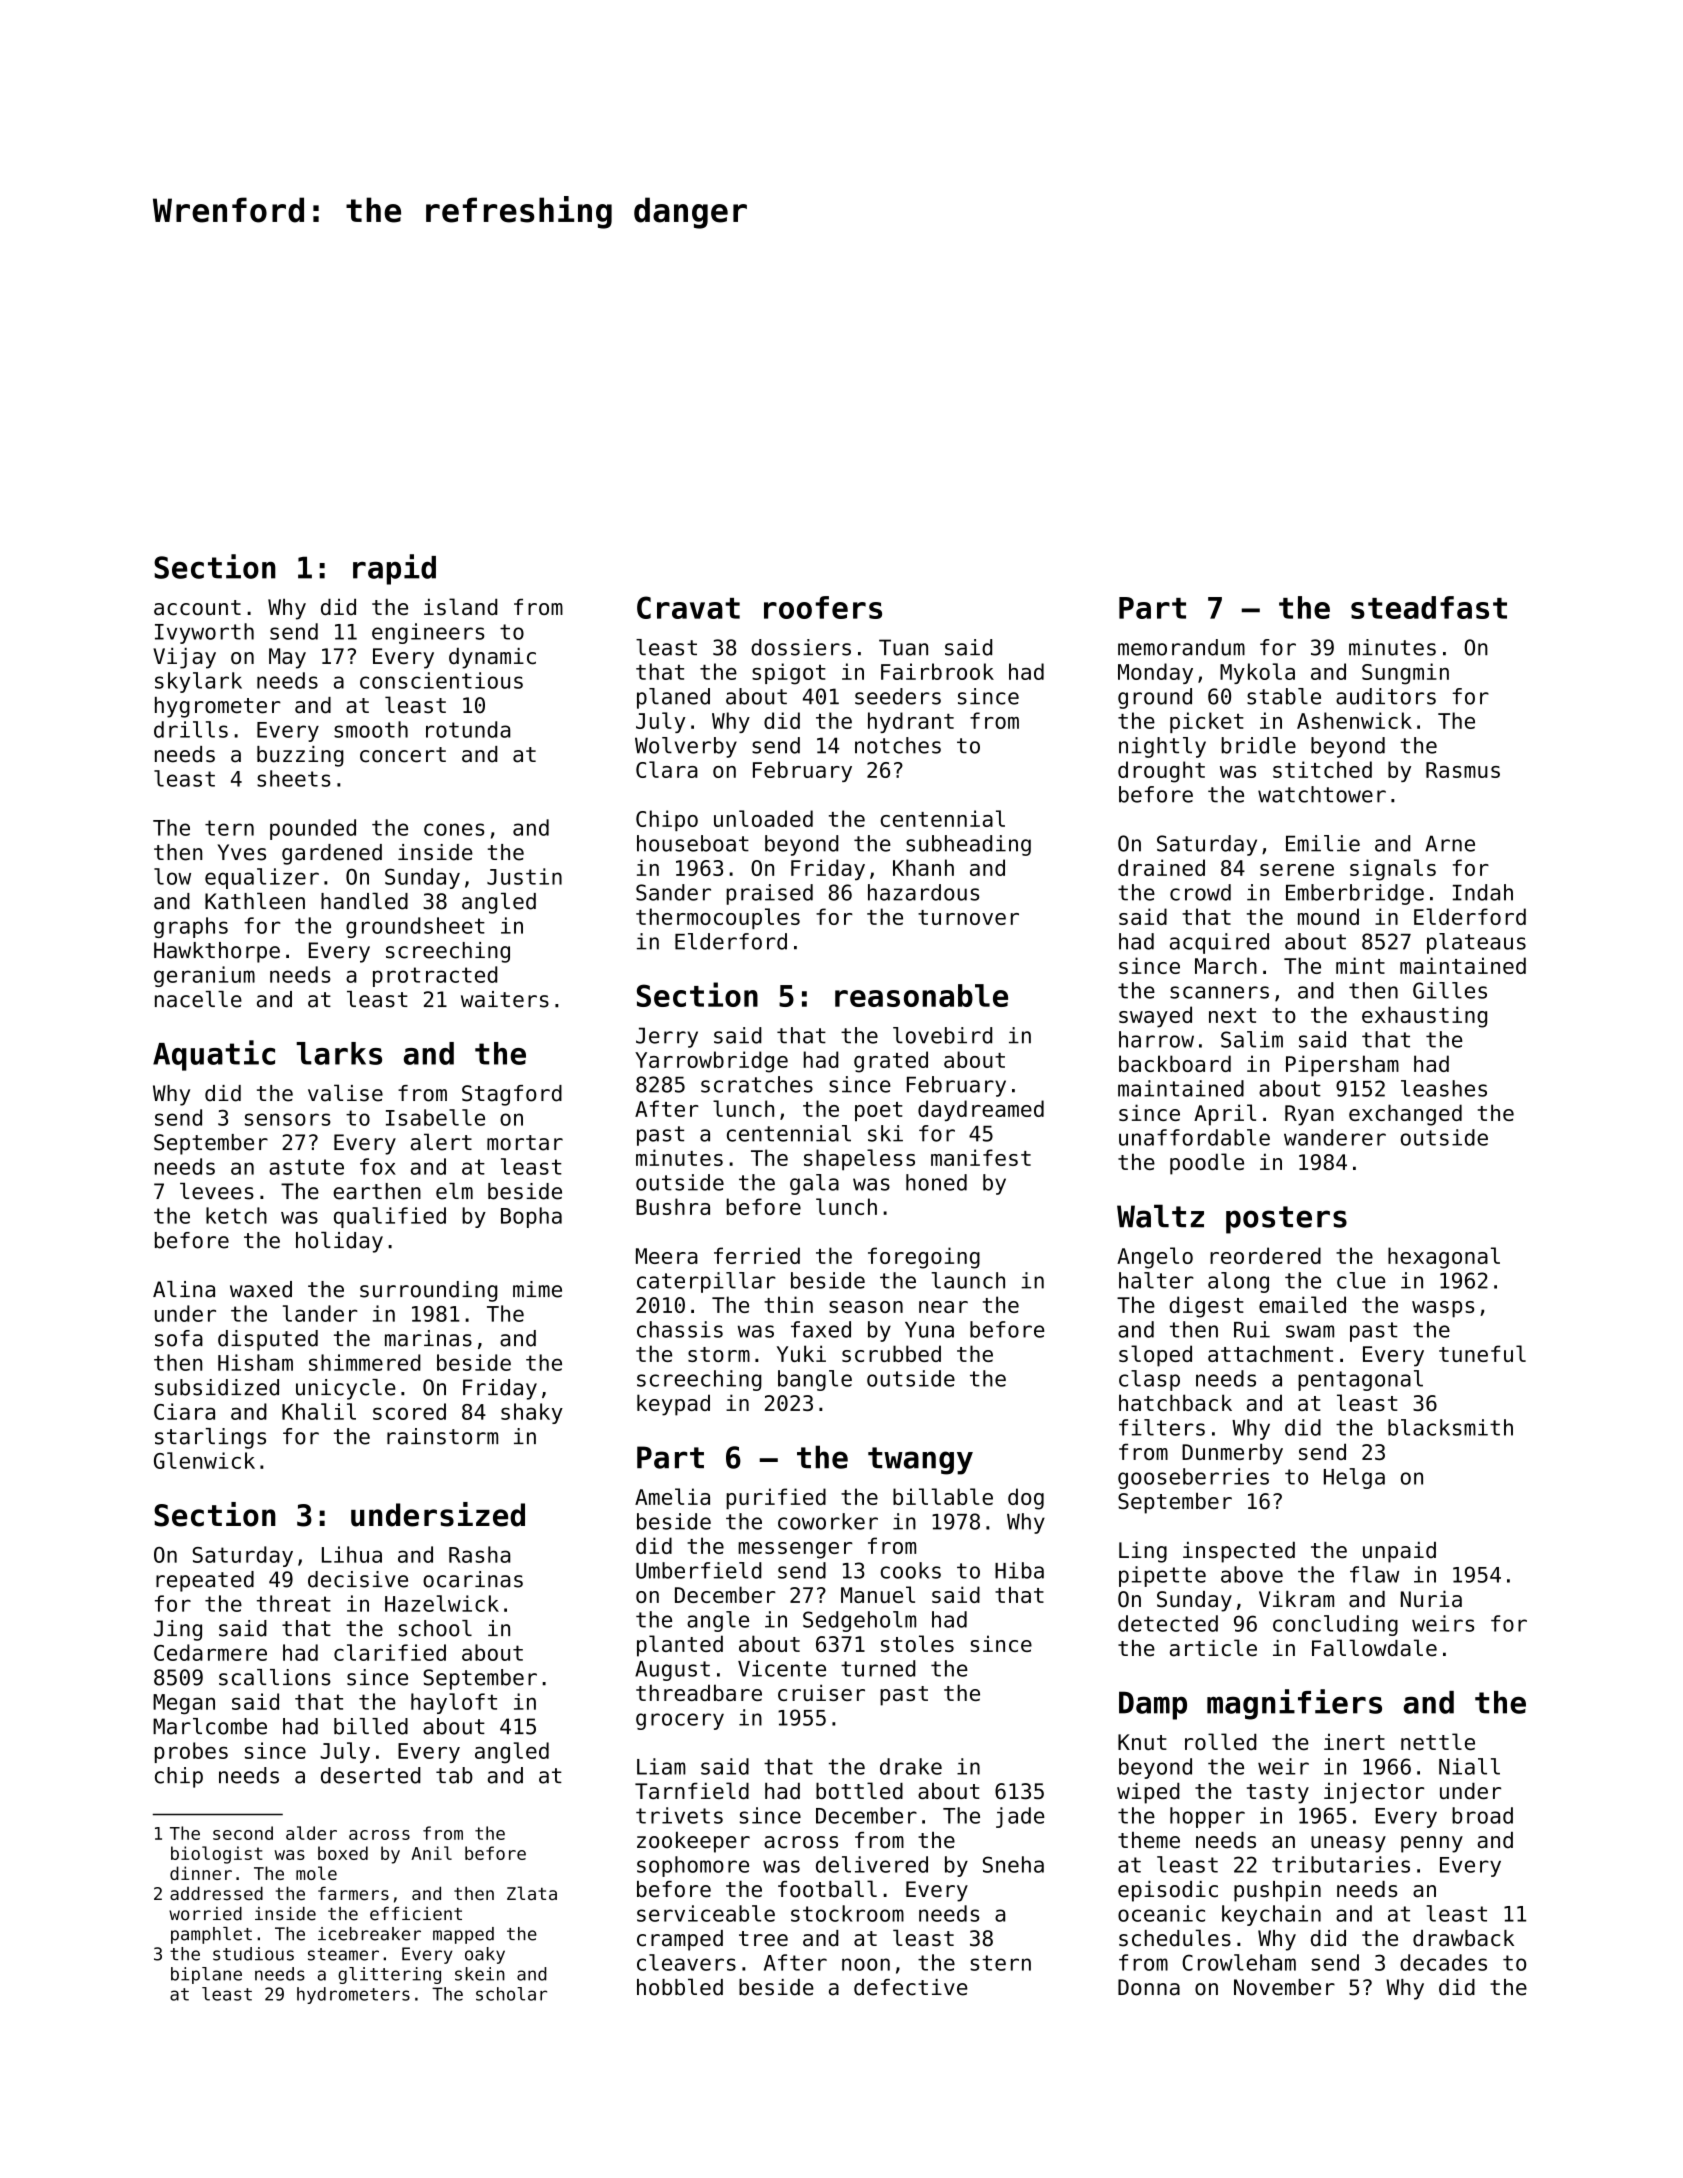 The height and width of the page is (2178, 1683). Describe the element at coordinates (532, 1413) in the page. I see `shaky` at that location.
